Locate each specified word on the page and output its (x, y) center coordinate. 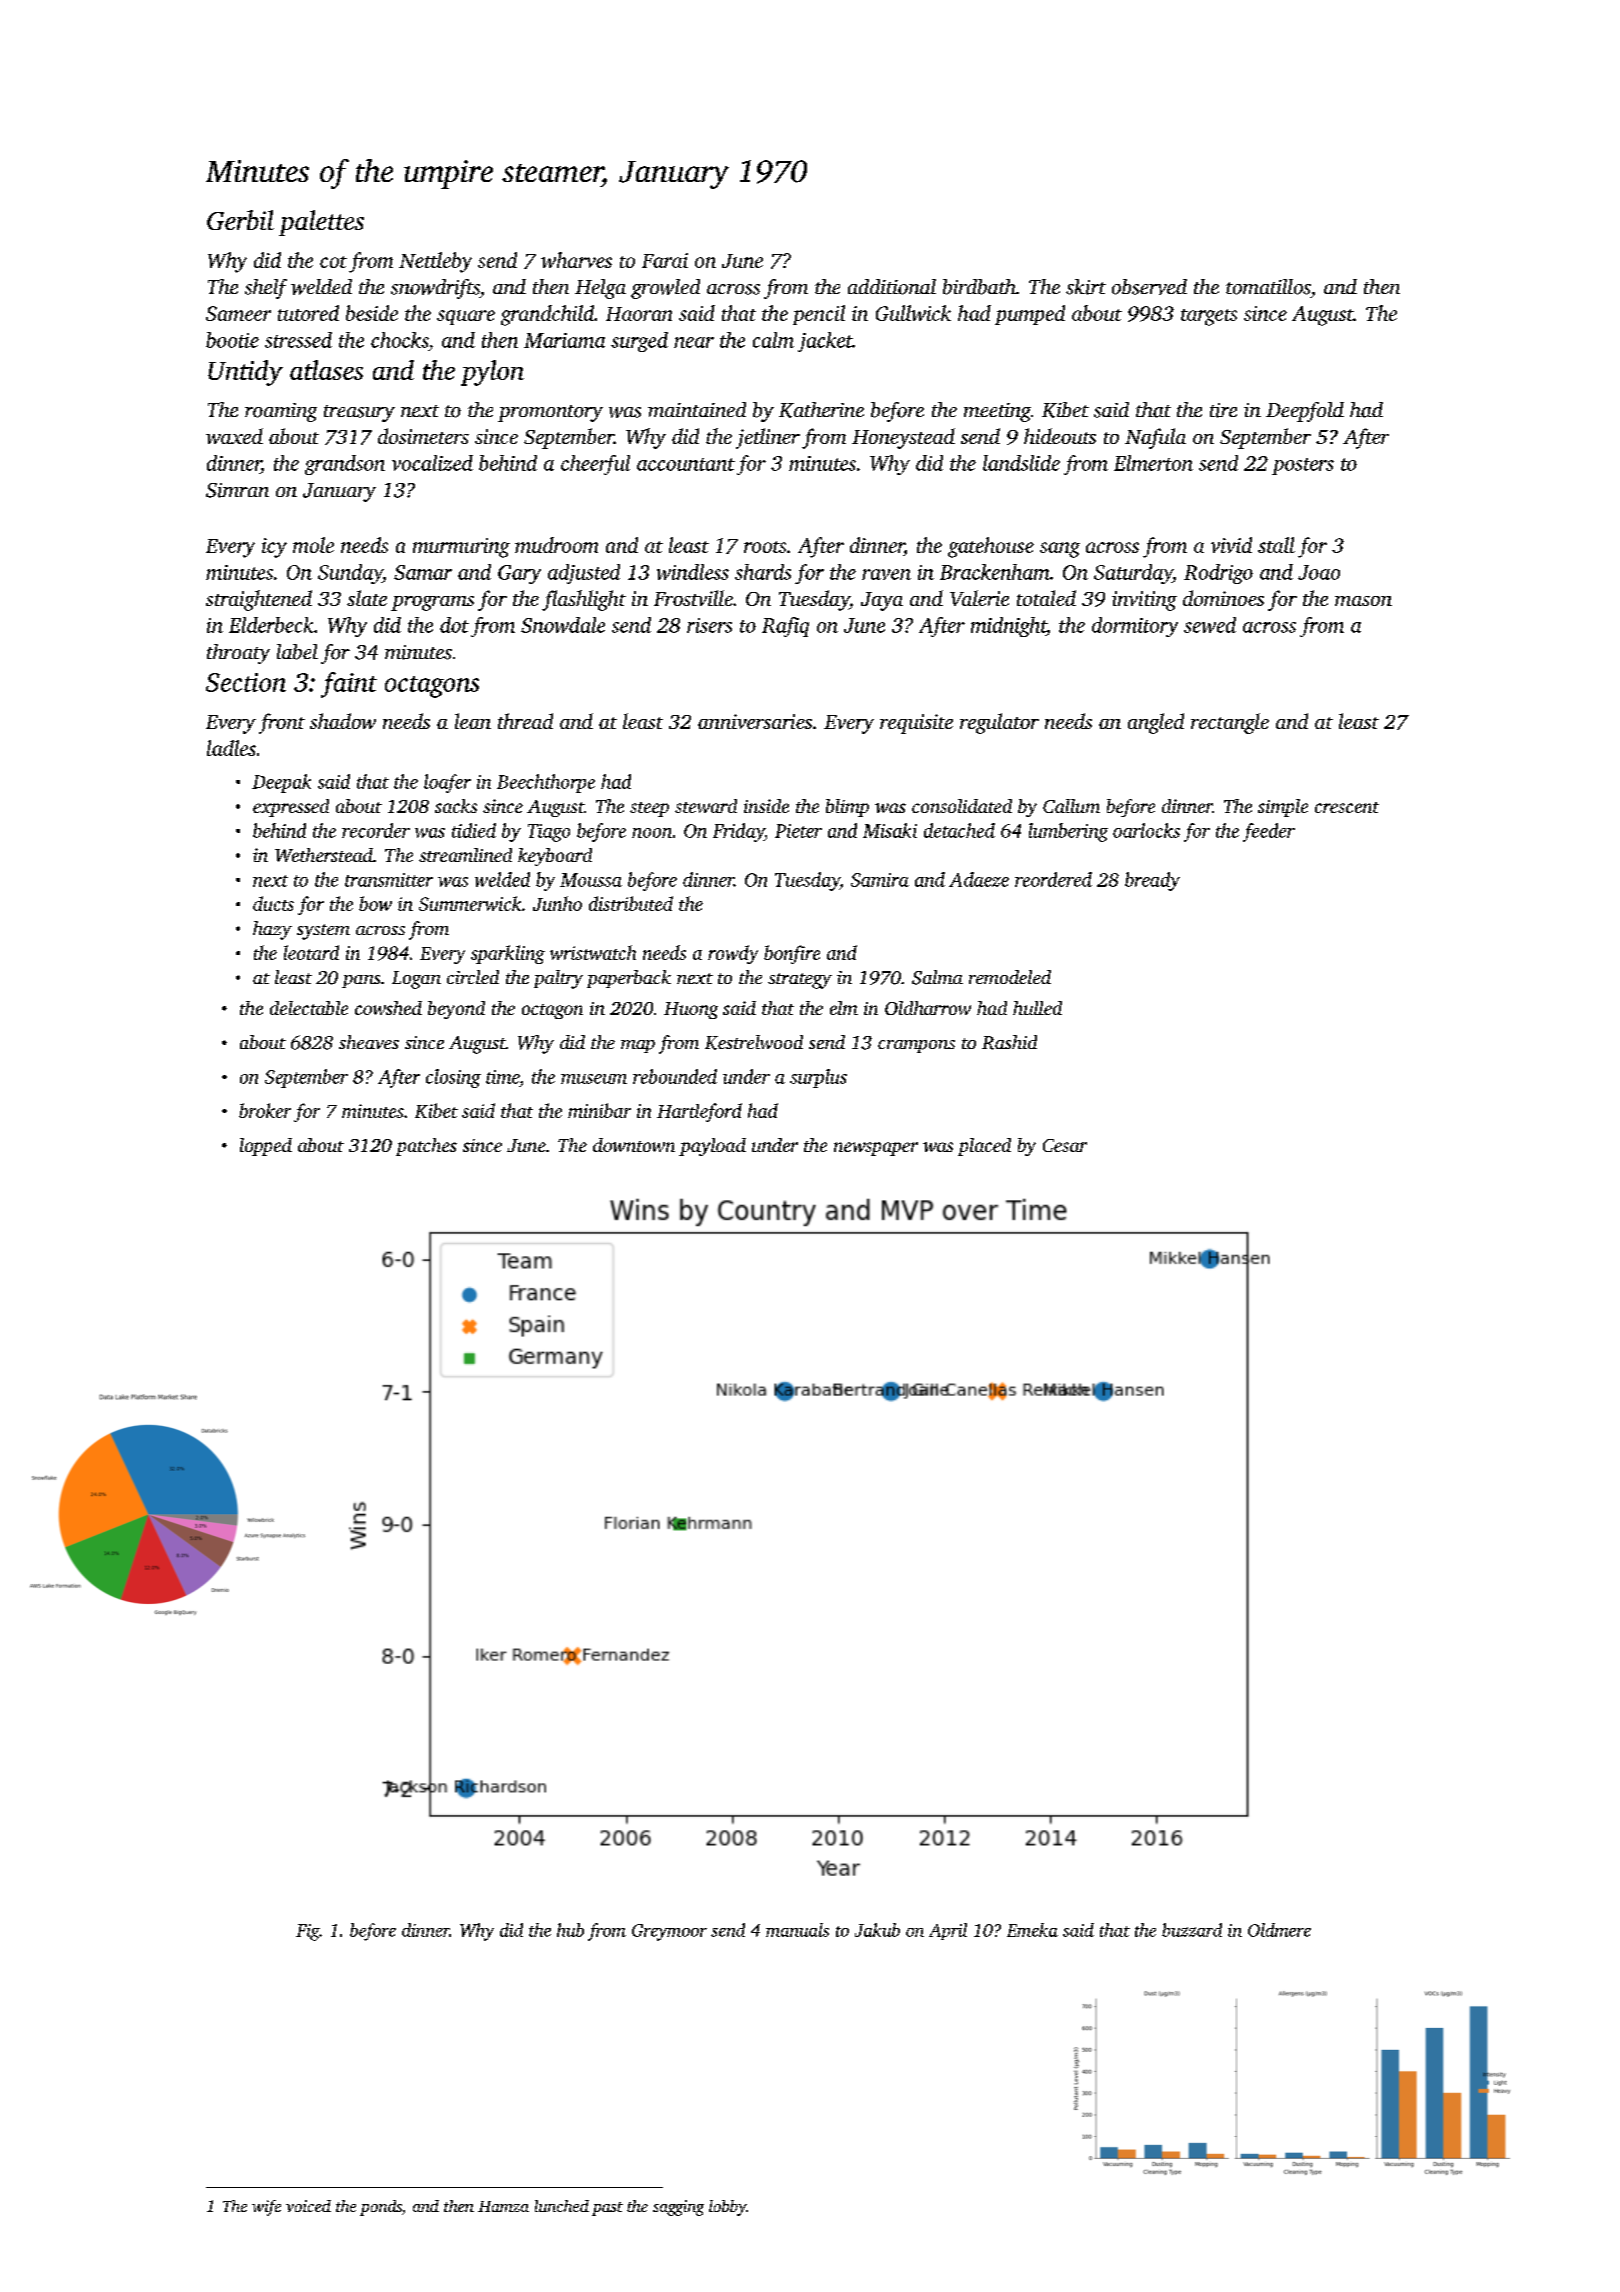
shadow (343, 721)
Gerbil (240, 220)
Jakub (877, 1930)
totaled (1046, 598)
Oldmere (1279, 1930)
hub (570, 1930)
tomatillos (1268, 287)
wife (266, 2208)
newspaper (876, 1149)
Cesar (1065, 1145)
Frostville (693, 598)
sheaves (369, 1042)
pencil (819, 315)
